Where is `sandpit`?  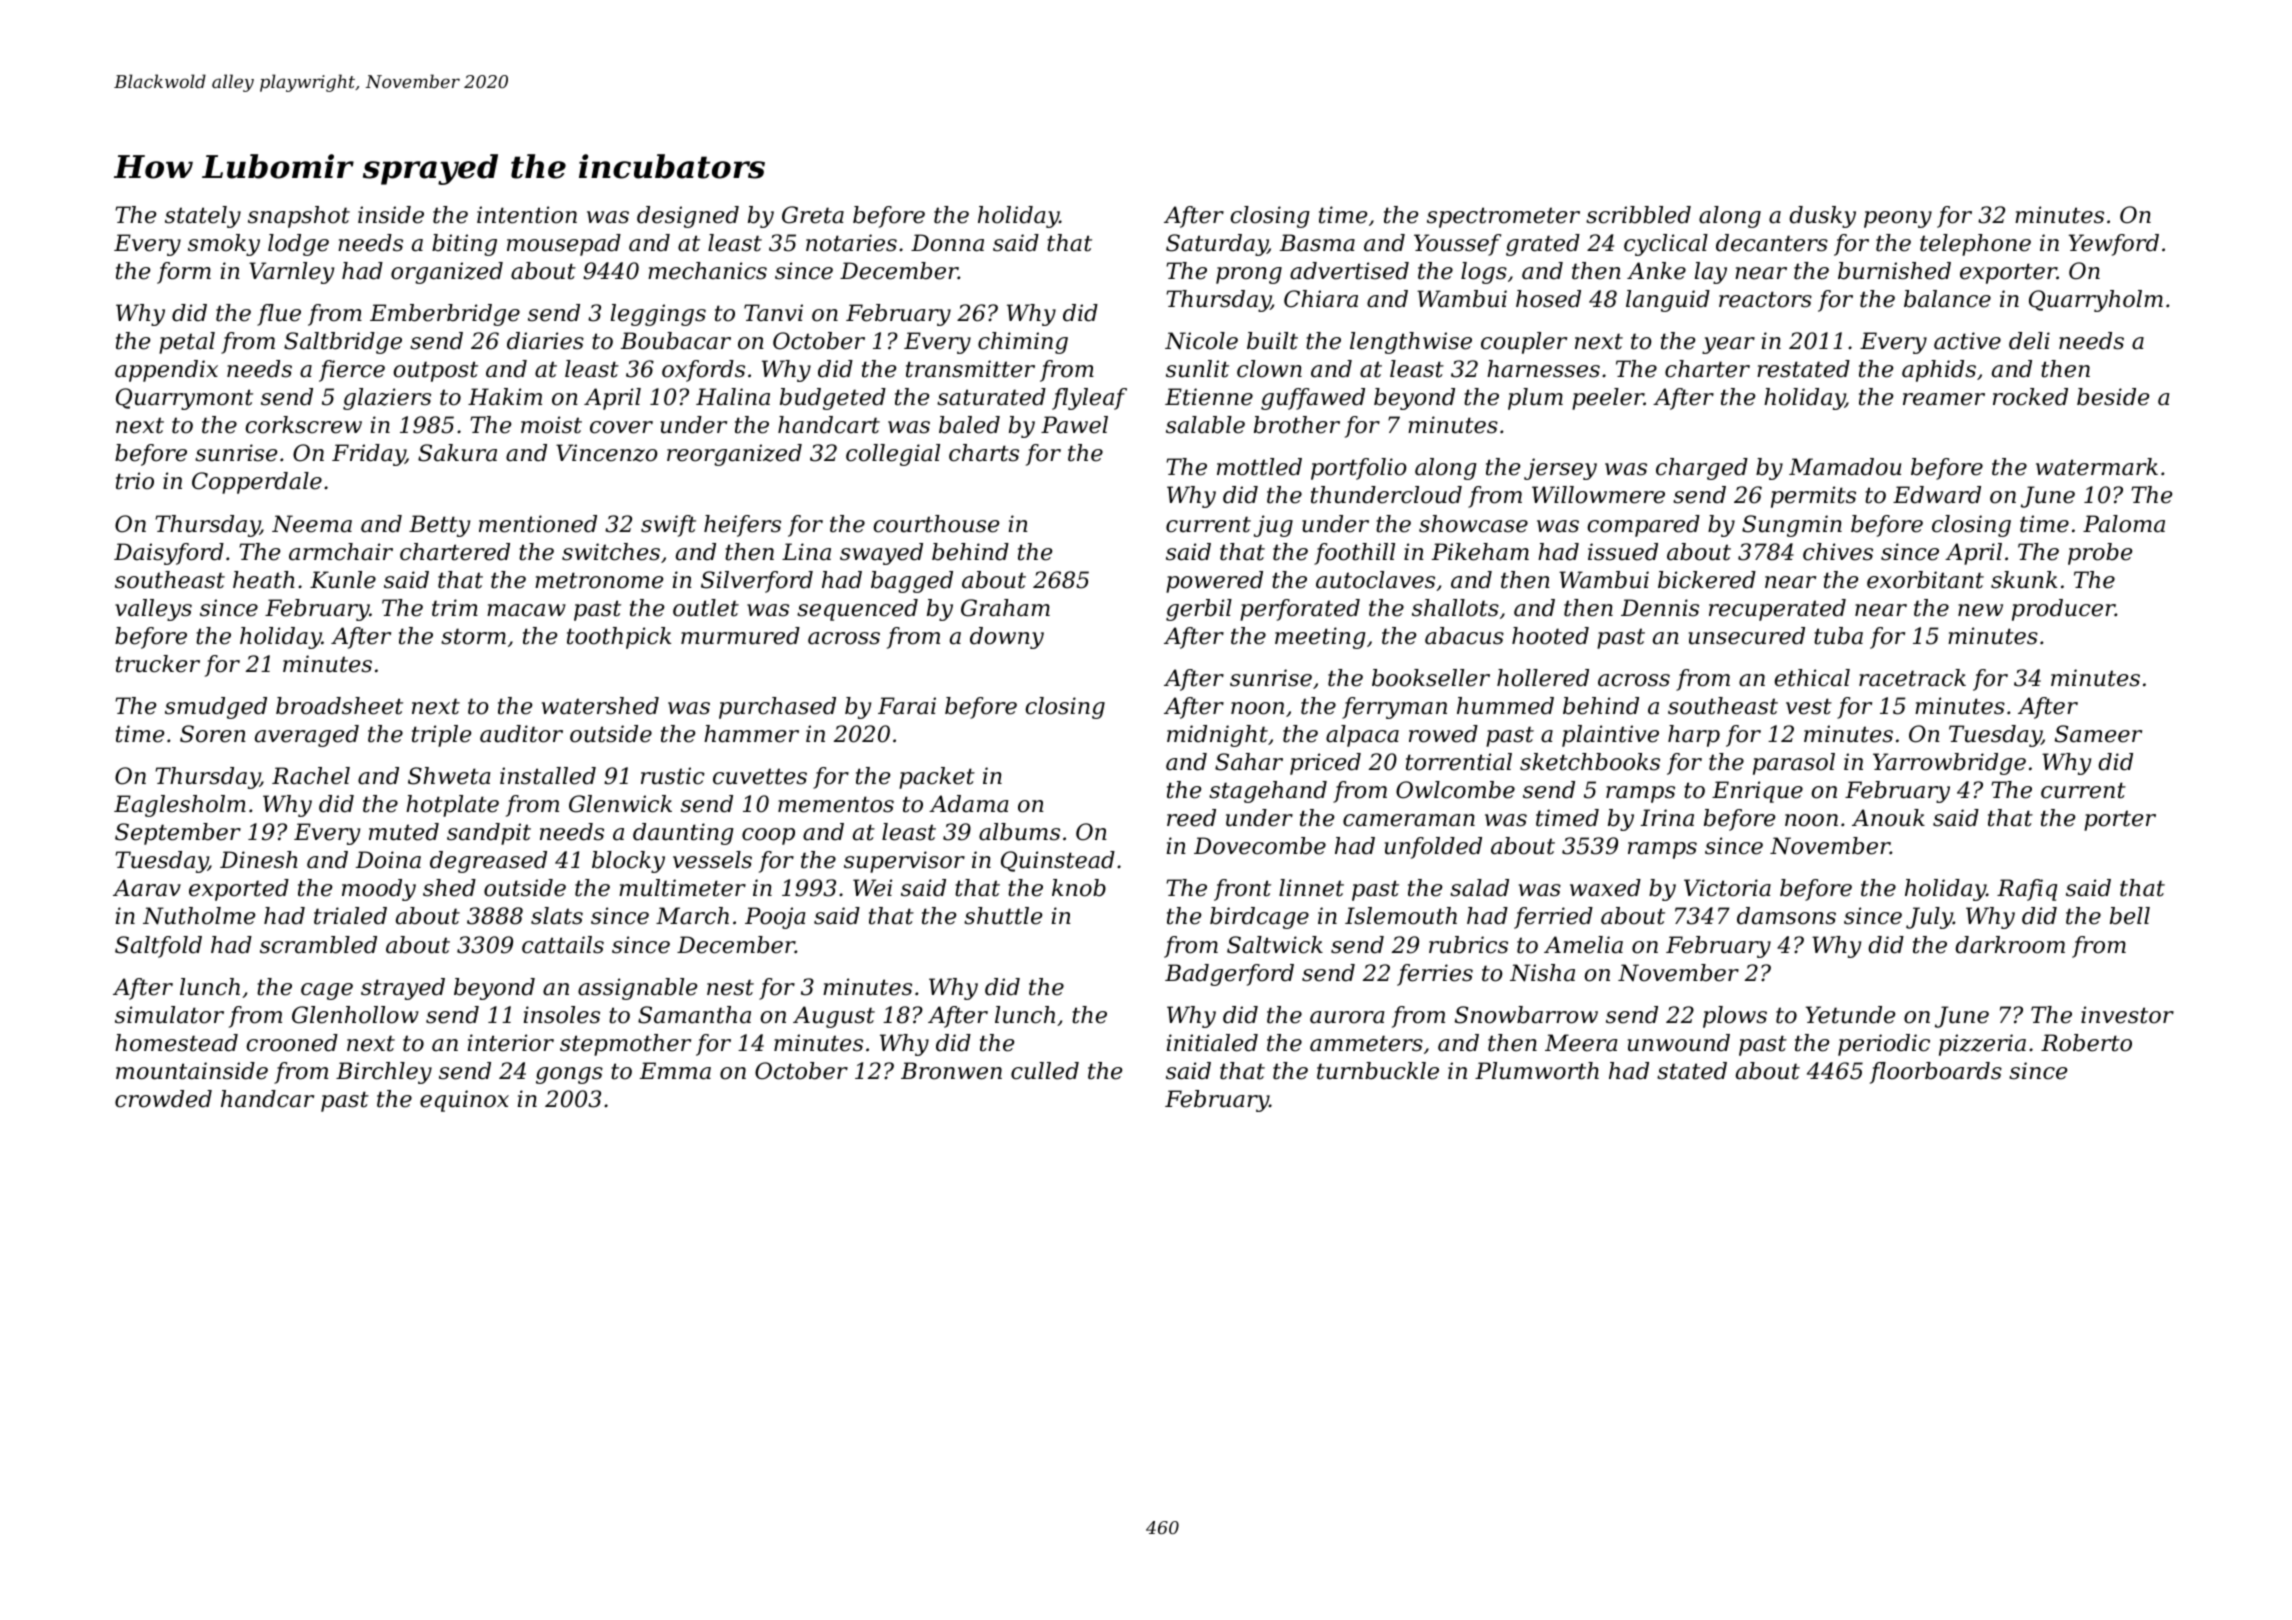
sandpit is located at coordinates (489, 834).
